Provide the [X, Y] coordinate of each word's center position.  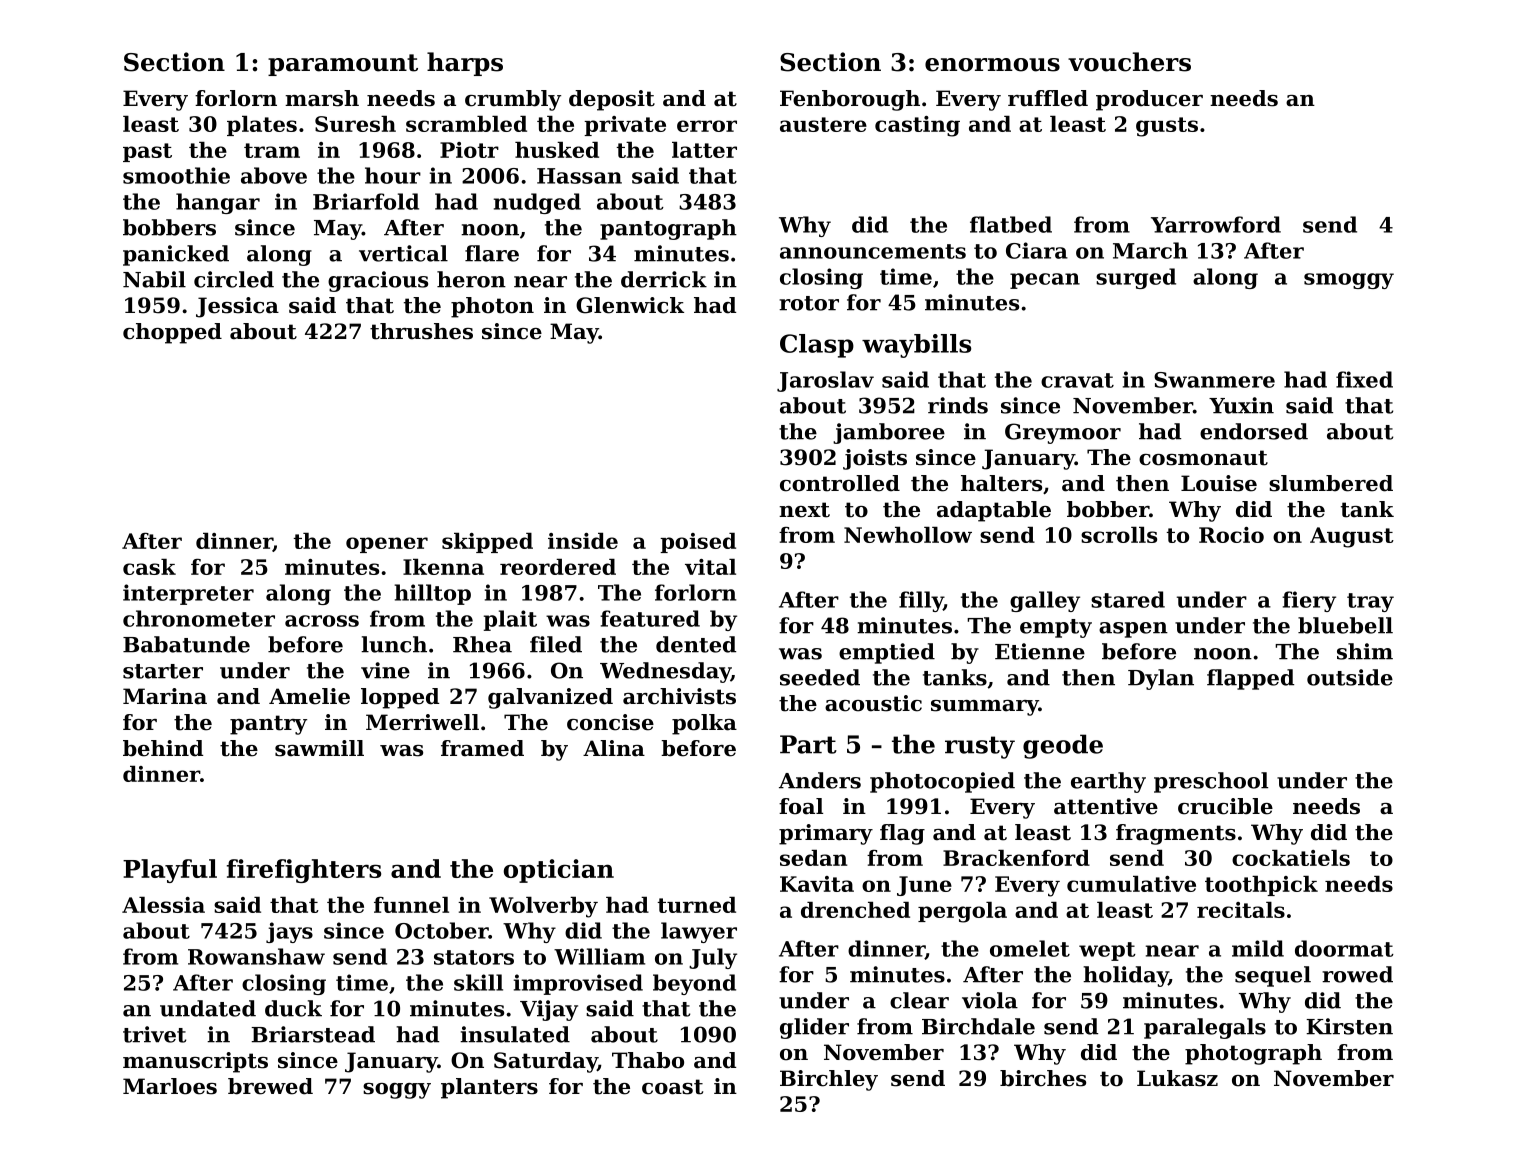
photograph [1253, 1054]
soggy [397, 1091]
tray [1370, 602]
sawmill [319, 748]
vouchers [1129, 62]
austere [823, 124]
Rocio [1231, 535]
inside [583, 541]
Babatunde [186, 644]
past [147, 152]
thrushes [421, 331]
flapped [1250, 679]
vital [710, 567]
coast [672, 1087]
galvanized [550, 698]
